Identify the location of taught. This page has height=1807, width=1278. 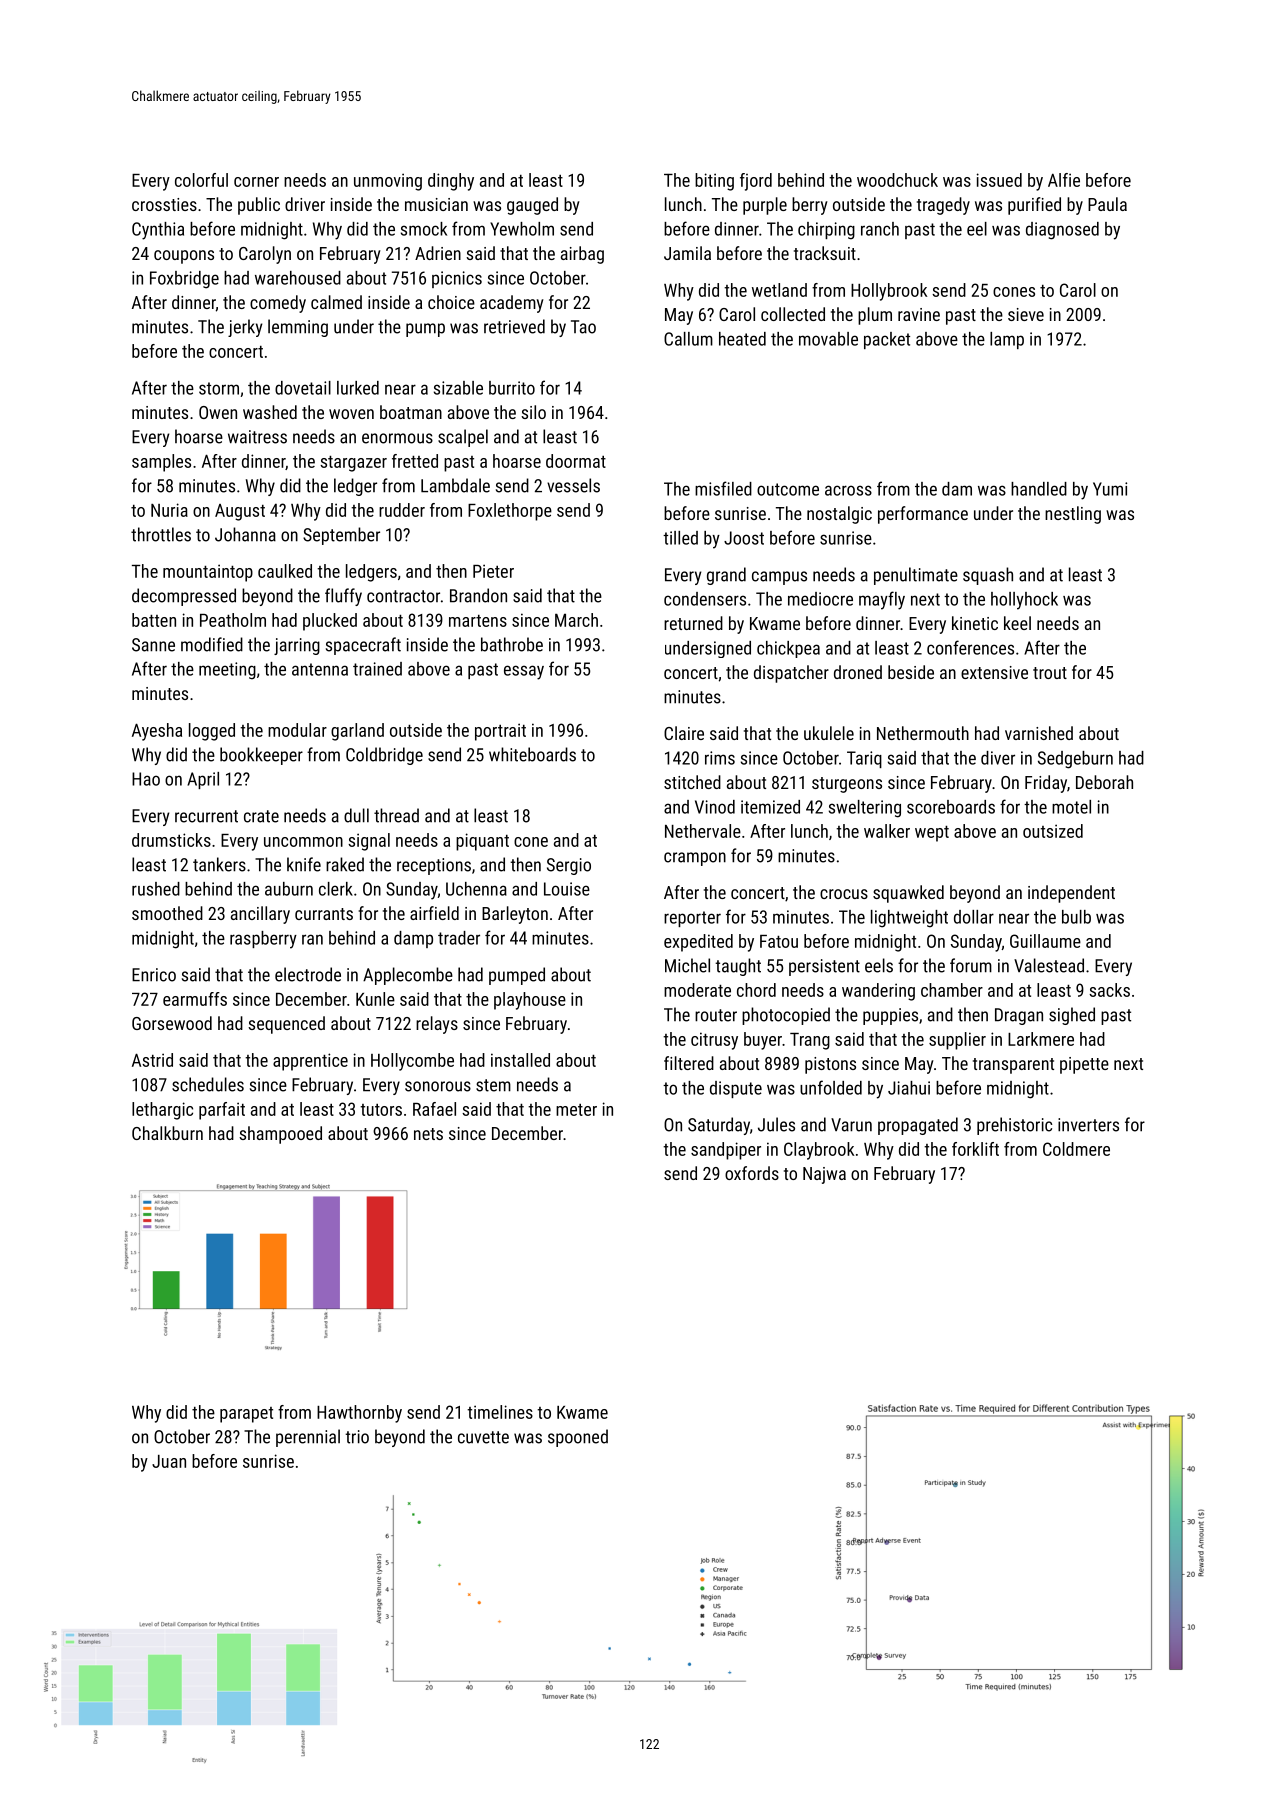
(738, 967).
